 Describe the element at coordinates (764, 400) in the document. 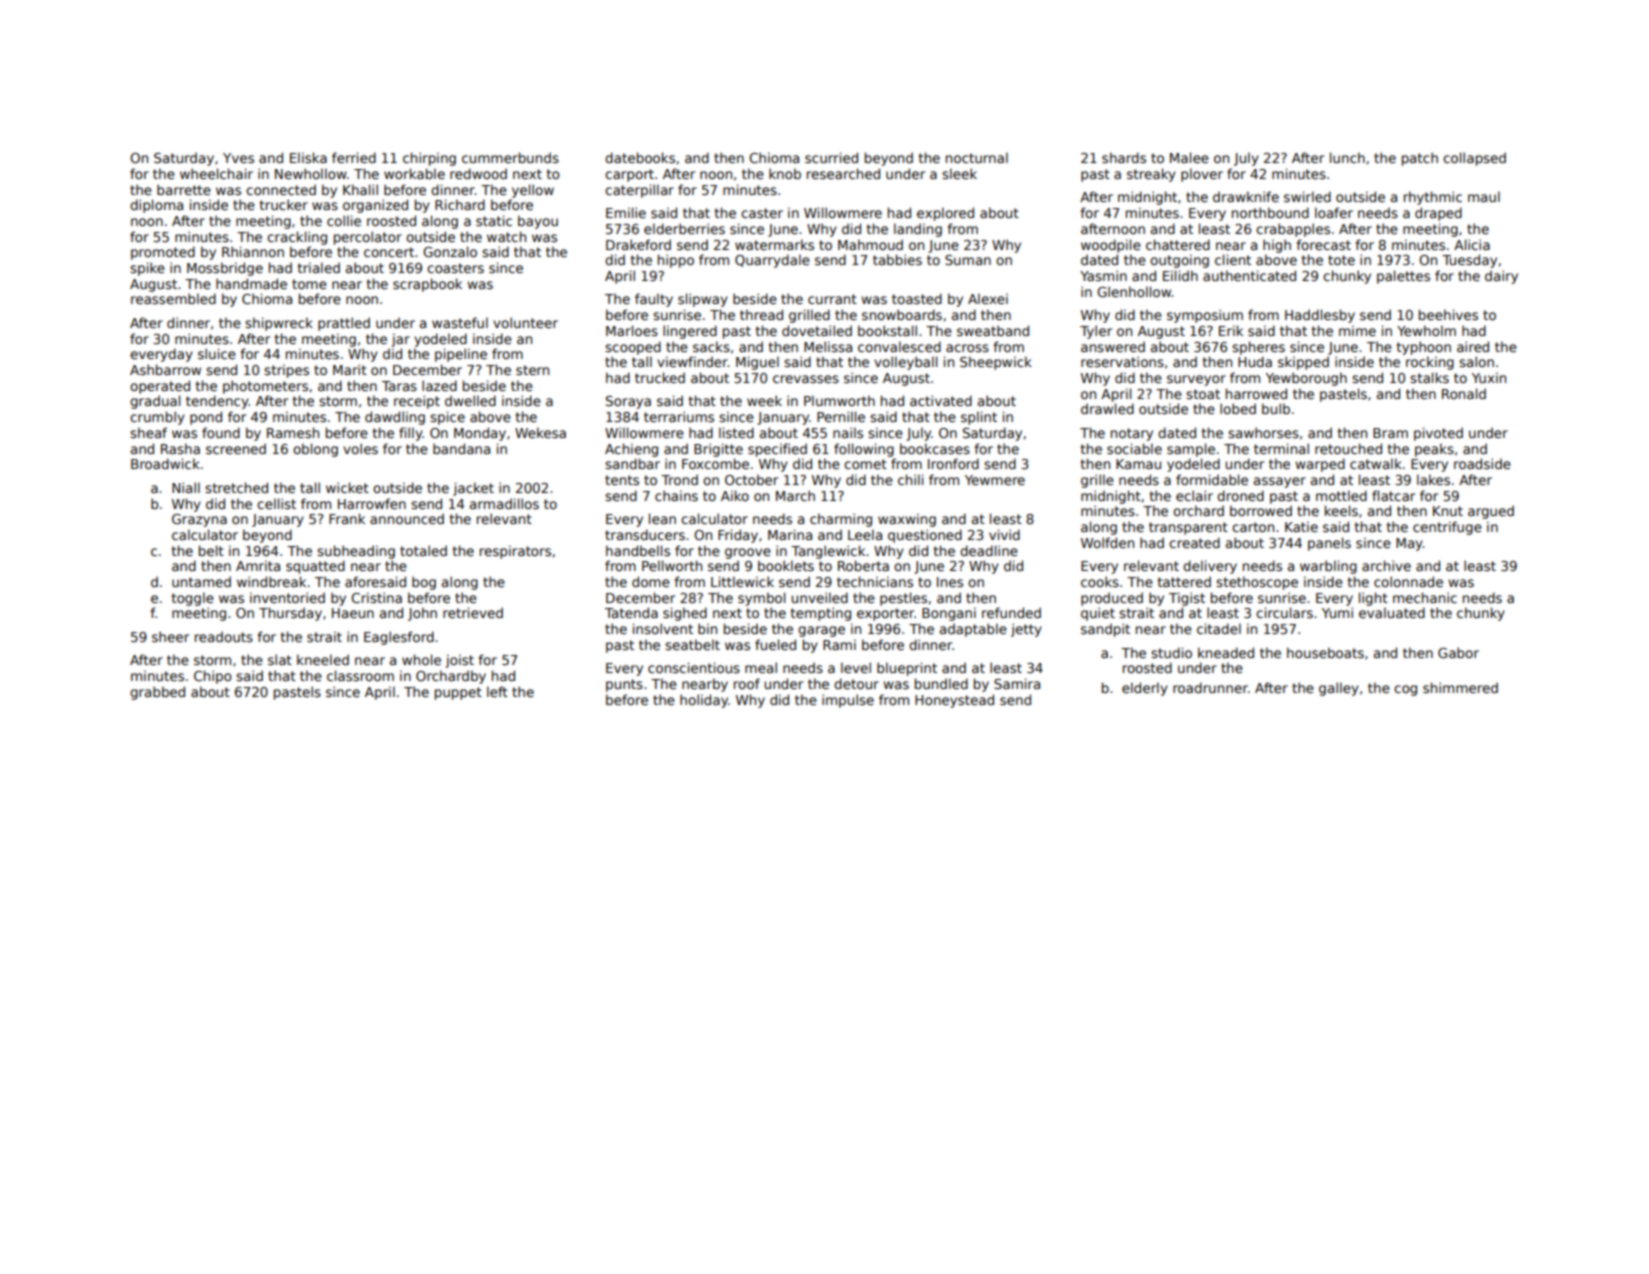

I see `week` at that location.
